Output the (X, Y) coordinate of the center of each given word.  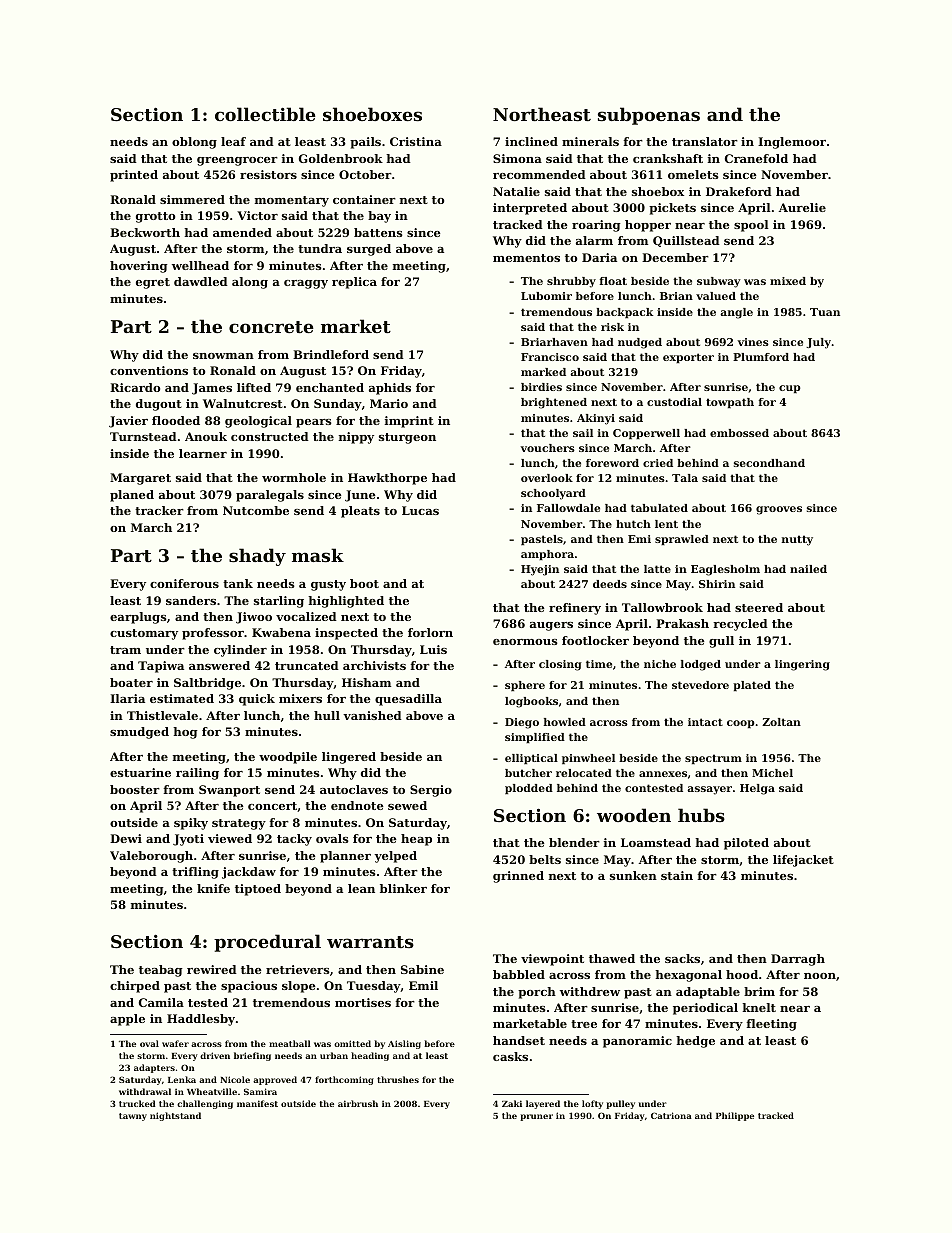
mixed (788, 281)
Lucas (420, 510)
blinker (403, 888)
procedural (267, 943)
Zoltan (781, 722)
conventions (149, 370)
